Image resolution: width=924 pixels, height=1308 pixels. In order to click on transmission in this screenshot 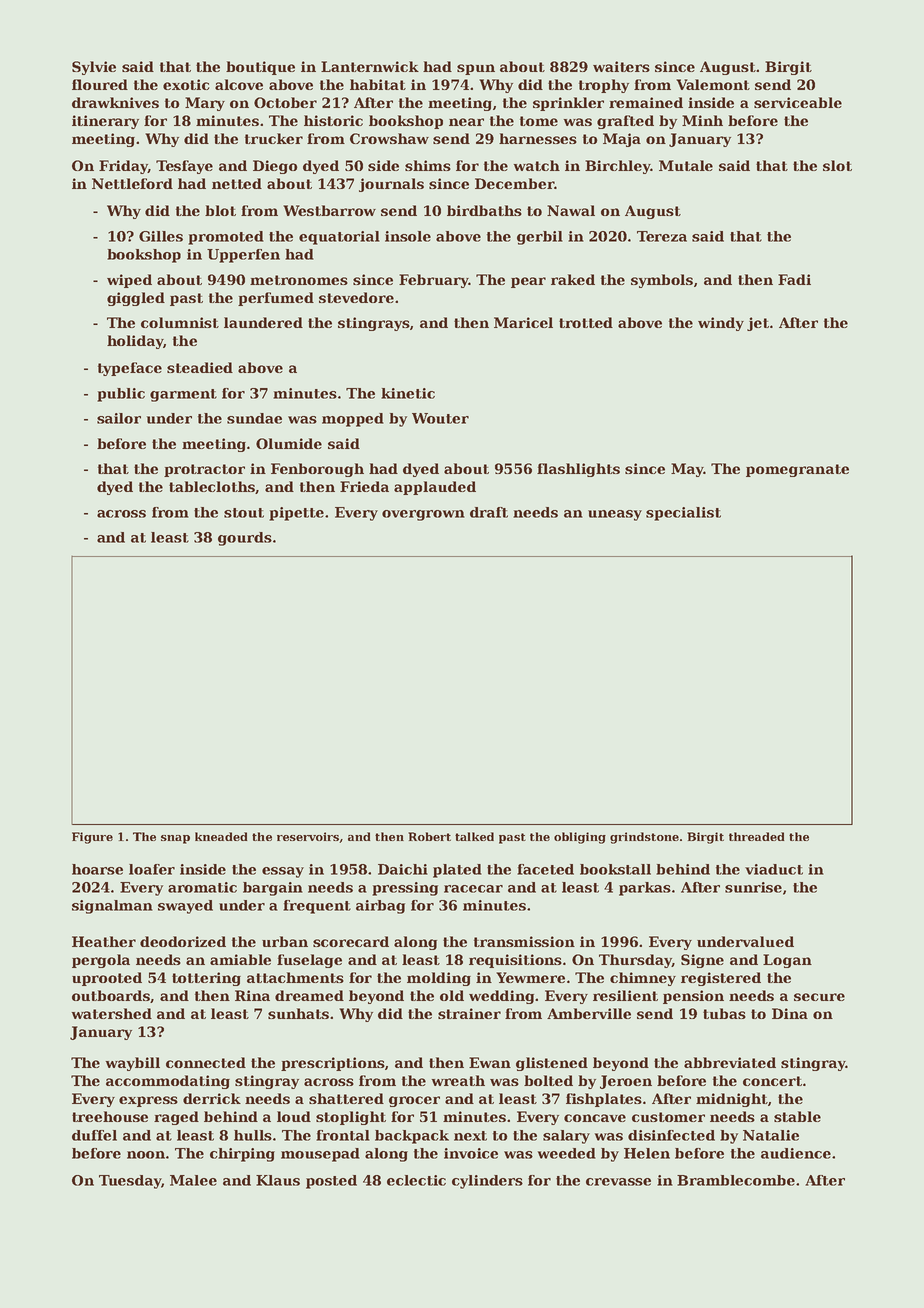, I will do `click(524, 941)`.
